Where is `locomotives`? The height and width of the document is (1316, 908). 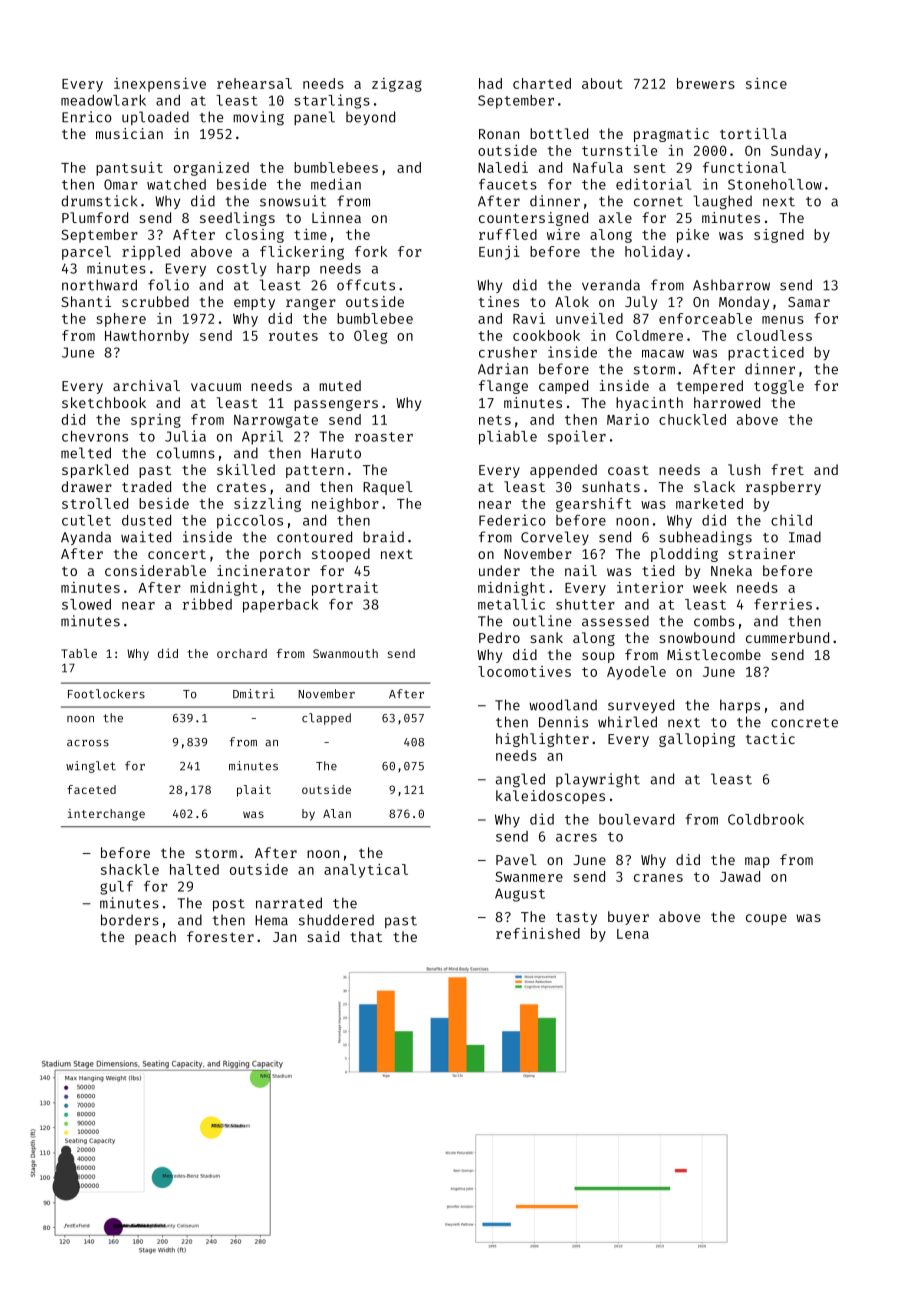 locomotives is located at coordinates (524, 671).
